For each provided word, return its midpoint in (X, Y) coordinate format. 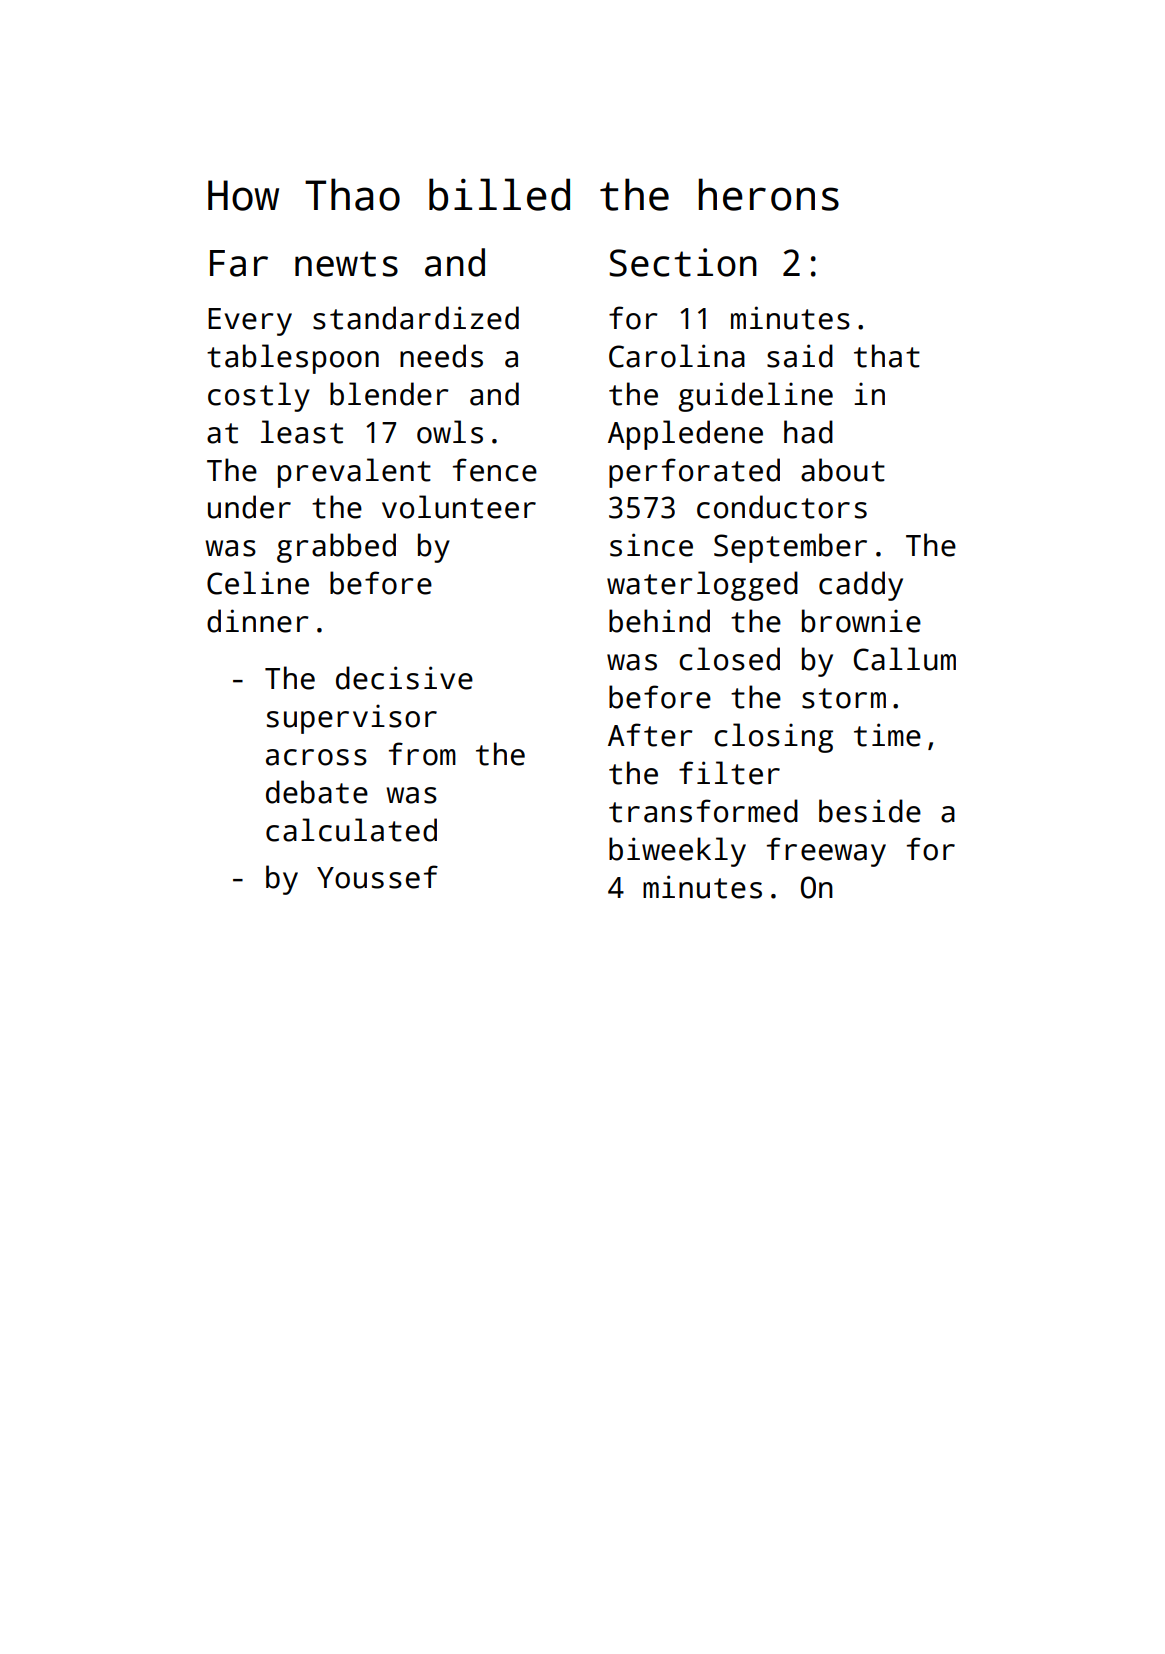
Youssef (377, 877)
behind (659, 621)
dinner (258, 621)
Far (239, 263)
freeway (826, 852)
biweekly (677, 852)
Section (683, 262)
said (800, 356)
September (790, 548)
